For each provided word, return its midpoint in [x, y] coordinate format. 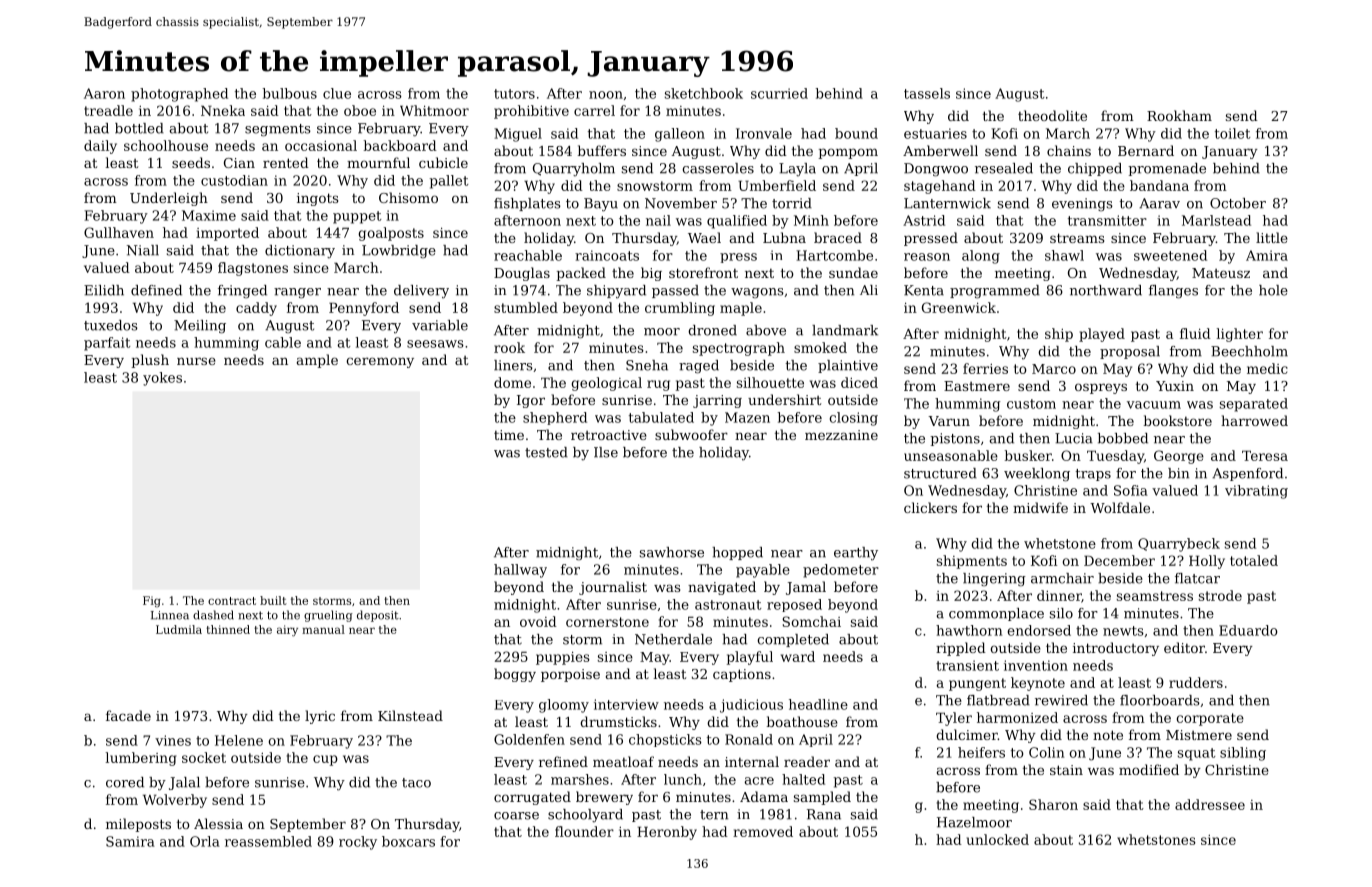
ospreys [1101, 388]
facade [128, 715]
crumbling [680, 309]
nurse [196, 361]
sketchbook [704, 93]
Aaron [104, 93]
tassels [927, 93]
